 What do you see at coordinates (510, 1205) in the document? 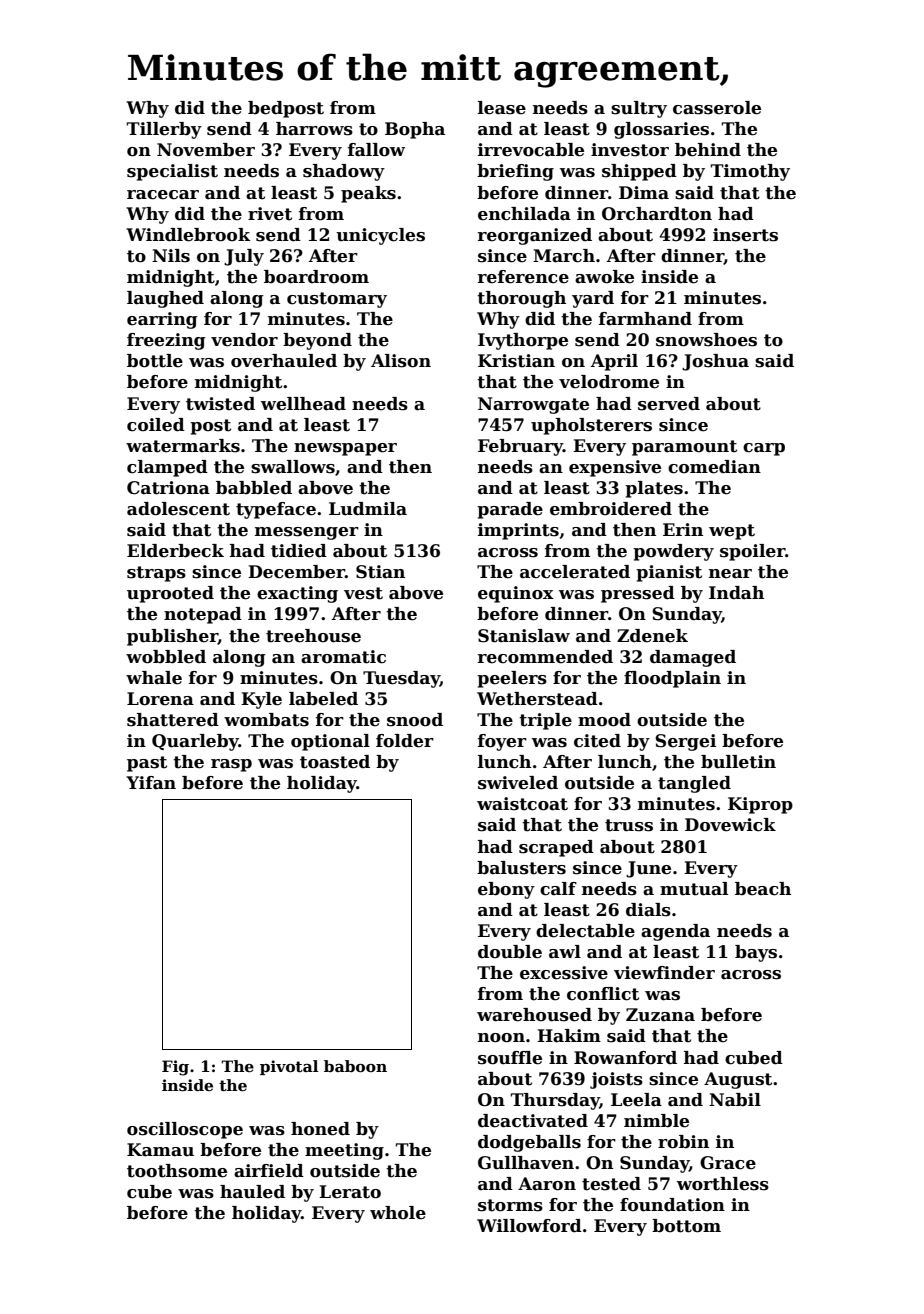
I see `storms` at bounding box center [510, 1205].
